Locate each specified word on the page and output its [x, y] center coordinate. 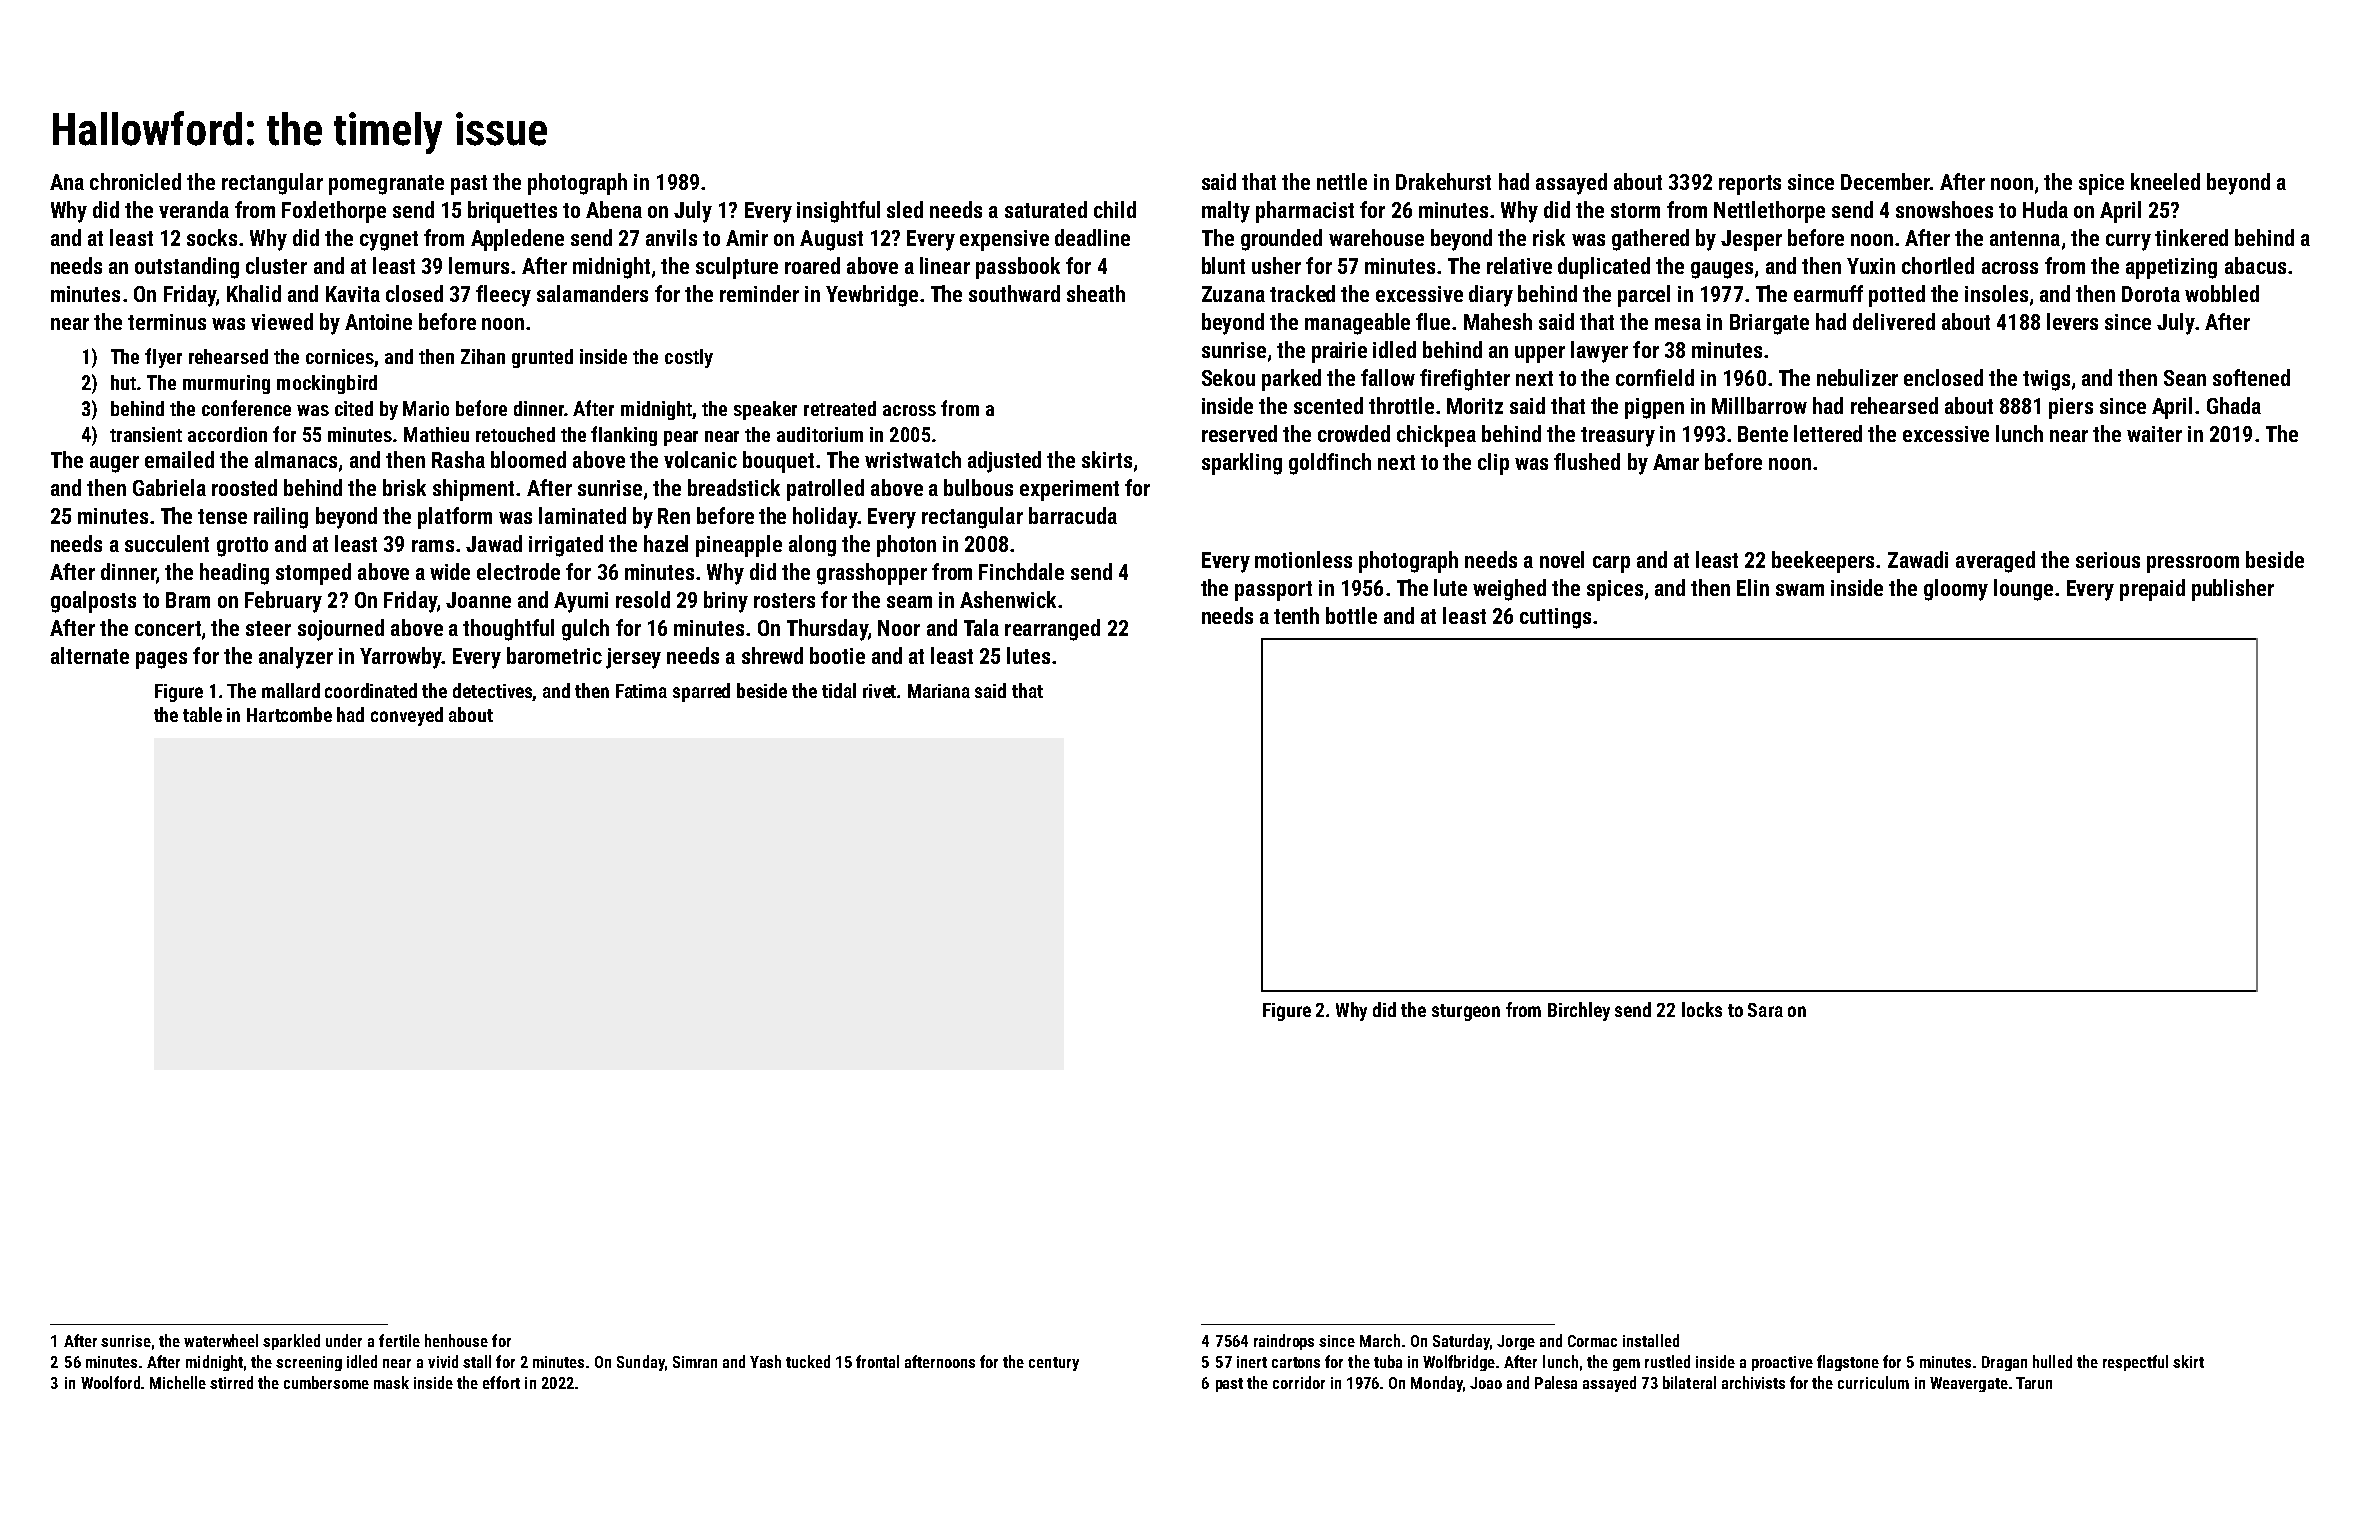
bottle [1351, 615]
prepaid [2152, 590]
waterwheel [221, 1340]
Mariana [939, 691]
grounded [1281, 240]
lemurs [479, 265]
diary [1491, 296]
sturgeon [1466, 1012]
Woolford [110, 1382]
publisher [2233, 590]
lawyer [1599, 352]
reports [1750, 185]
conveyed [407, 716]
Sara [1765, 1010]
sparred [701, 692]
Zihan [483, 356]
